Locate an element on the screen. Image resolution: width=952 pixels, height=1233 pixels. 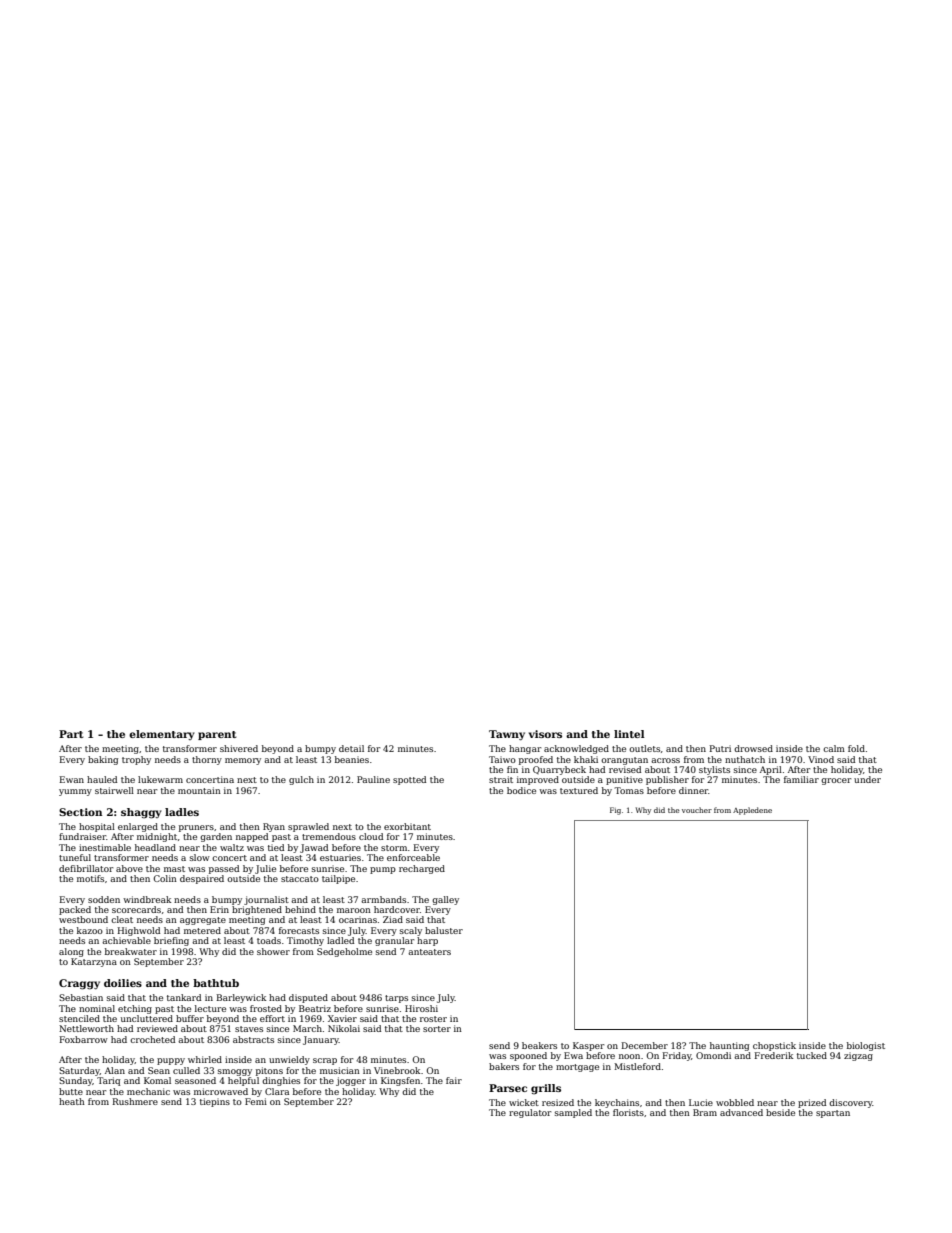
baking is located at coordinates (103, 760).
